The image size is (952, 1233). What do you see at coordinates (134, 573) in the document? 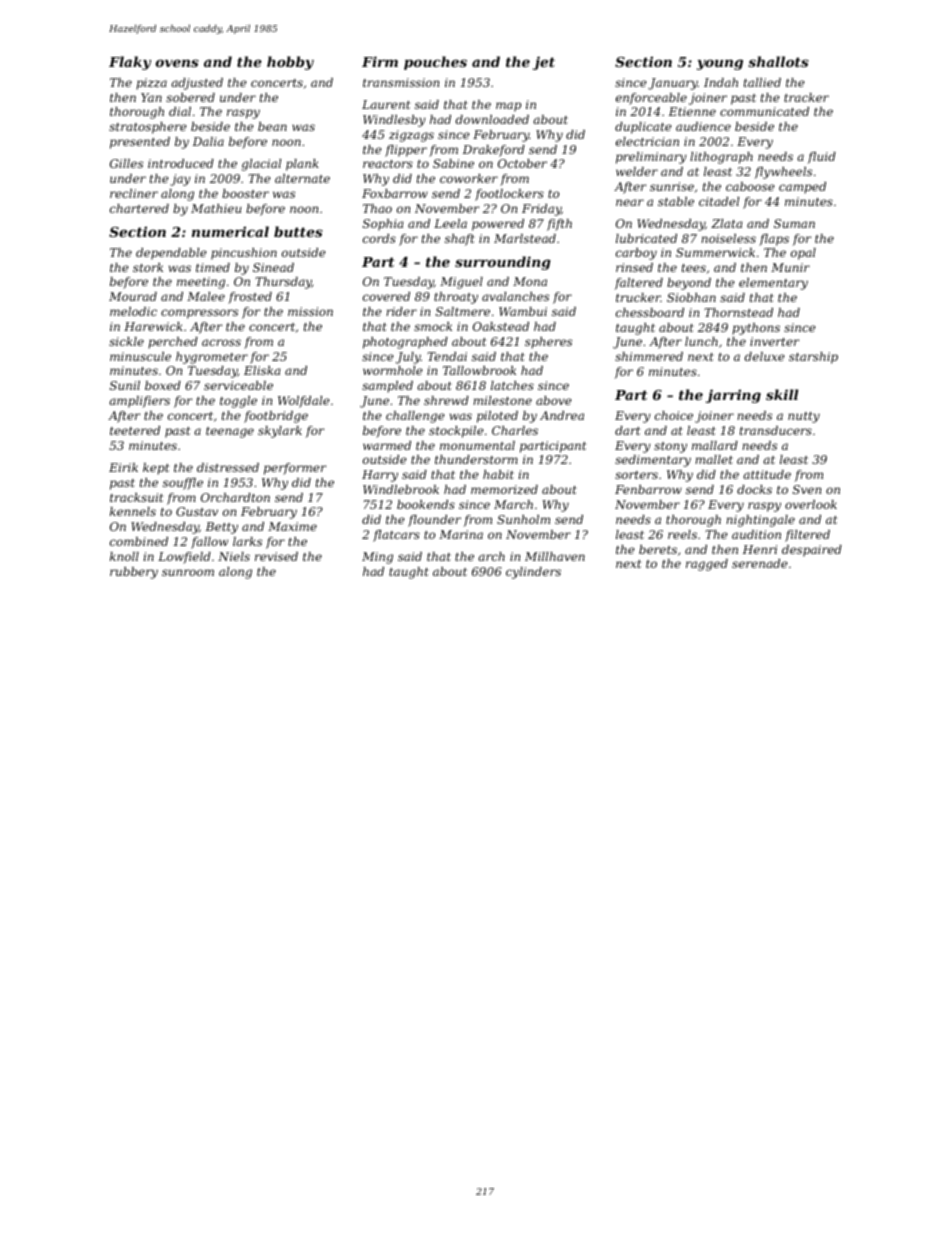
I see `rubbery` at bounding box center [134, 573].
